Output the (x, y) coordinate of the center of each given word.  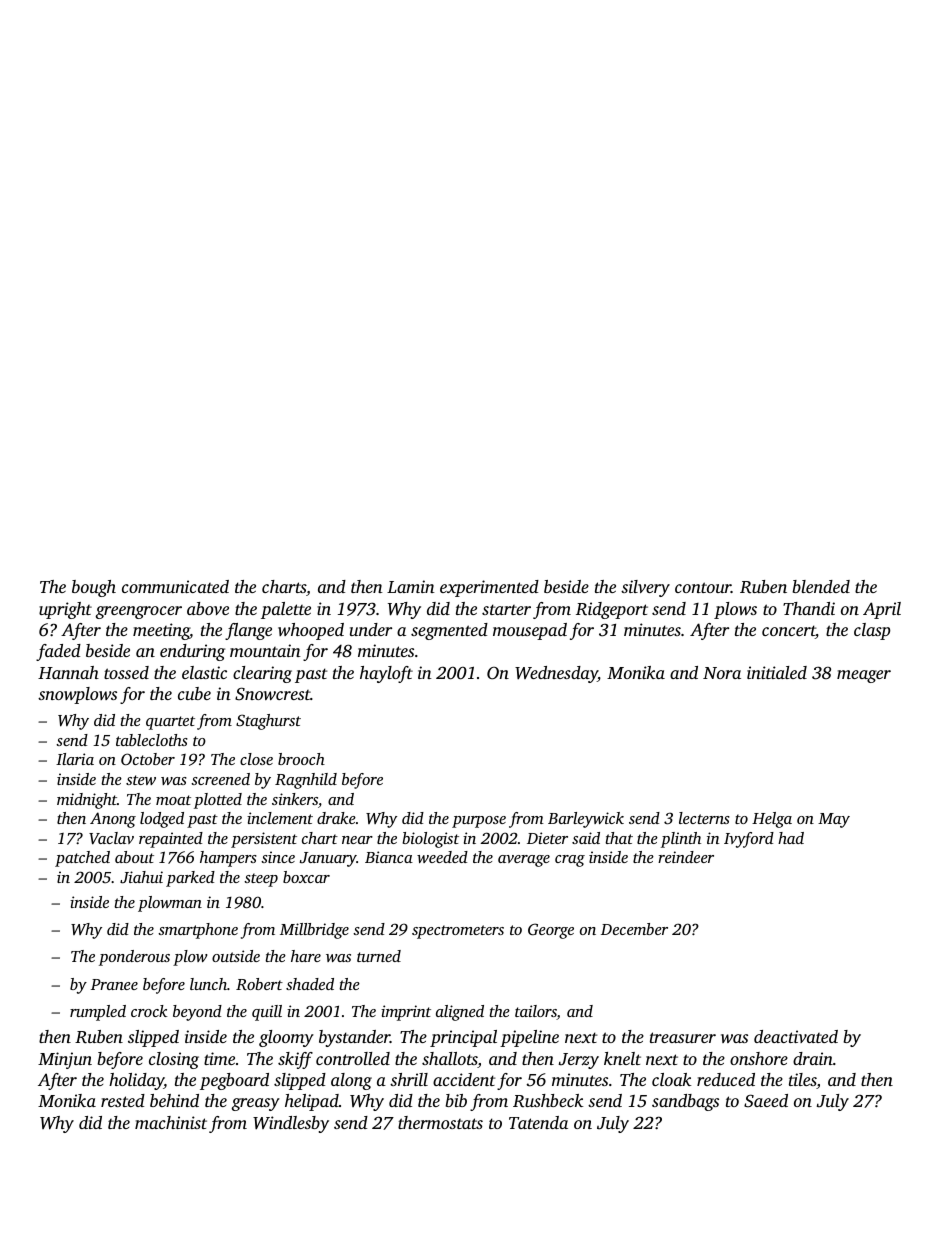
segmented (449, 631)
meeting (161, 631)
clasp (872, 631)
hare (306, 956)
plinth (681, 840)
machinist (171, 1122)
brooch (301, 759)
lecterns (704, 818)
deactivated (796, 1036)
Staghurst (268, 722)
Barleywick (586, 820)
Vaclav (111, 838)
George (551, 931)
